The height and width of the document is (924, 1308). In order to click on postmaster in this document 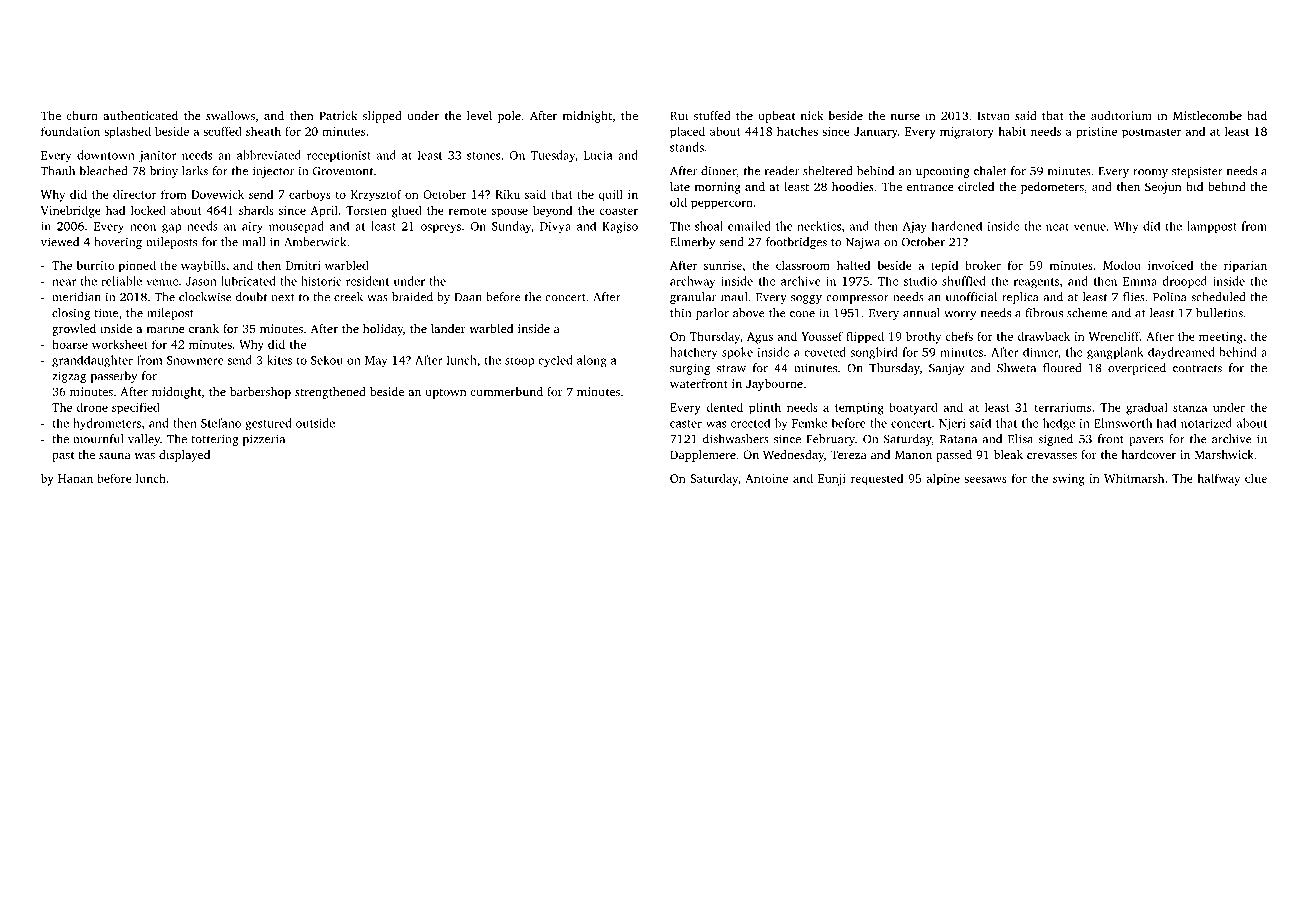, I will do `click(1151, 133)`.
